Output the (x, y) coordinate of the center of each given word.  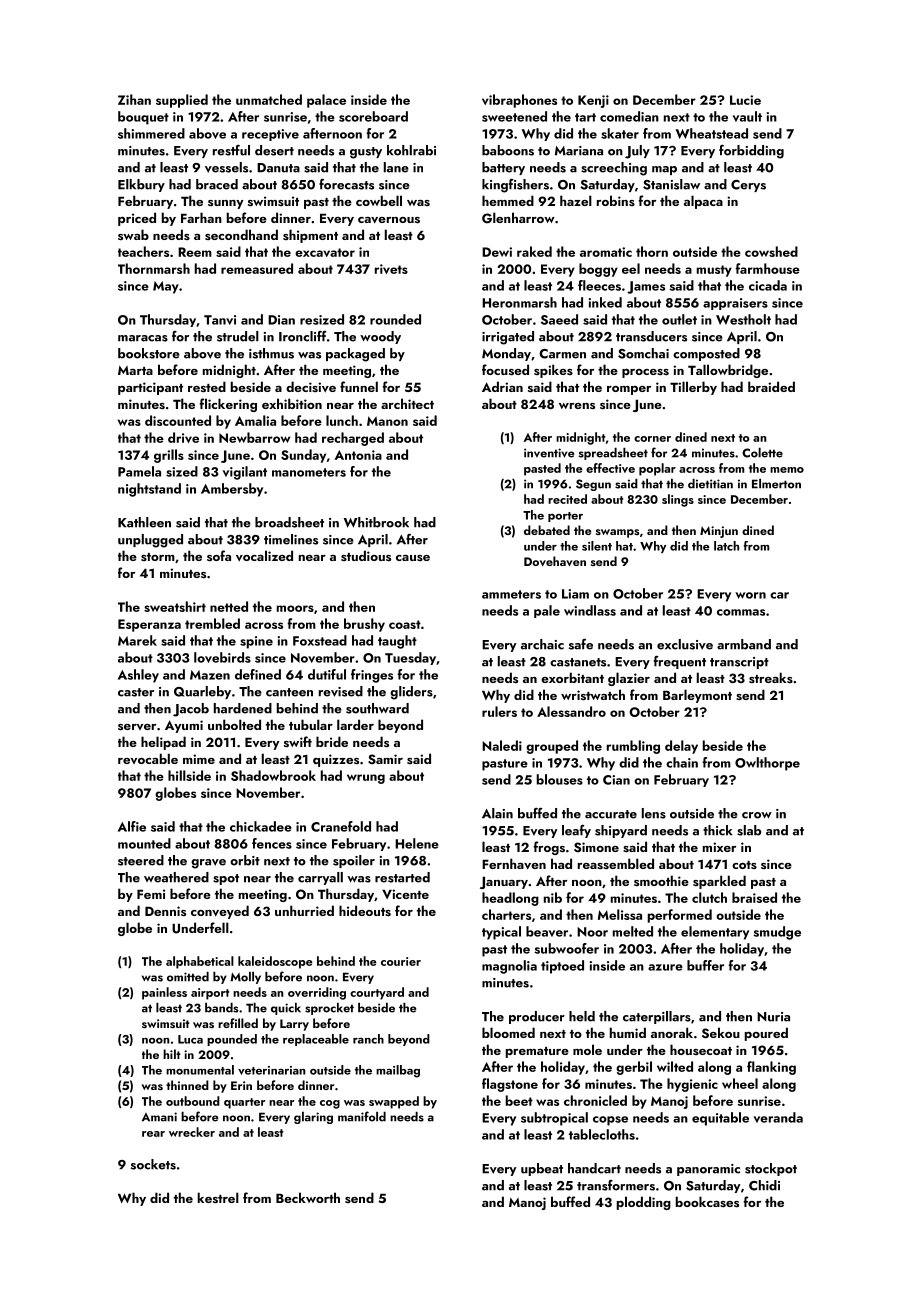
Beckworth (308, 1197)
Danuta (278, 168)
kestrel (218, 1197)
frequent (680, 662)
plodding (644, 1203)
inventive (549, 453)
